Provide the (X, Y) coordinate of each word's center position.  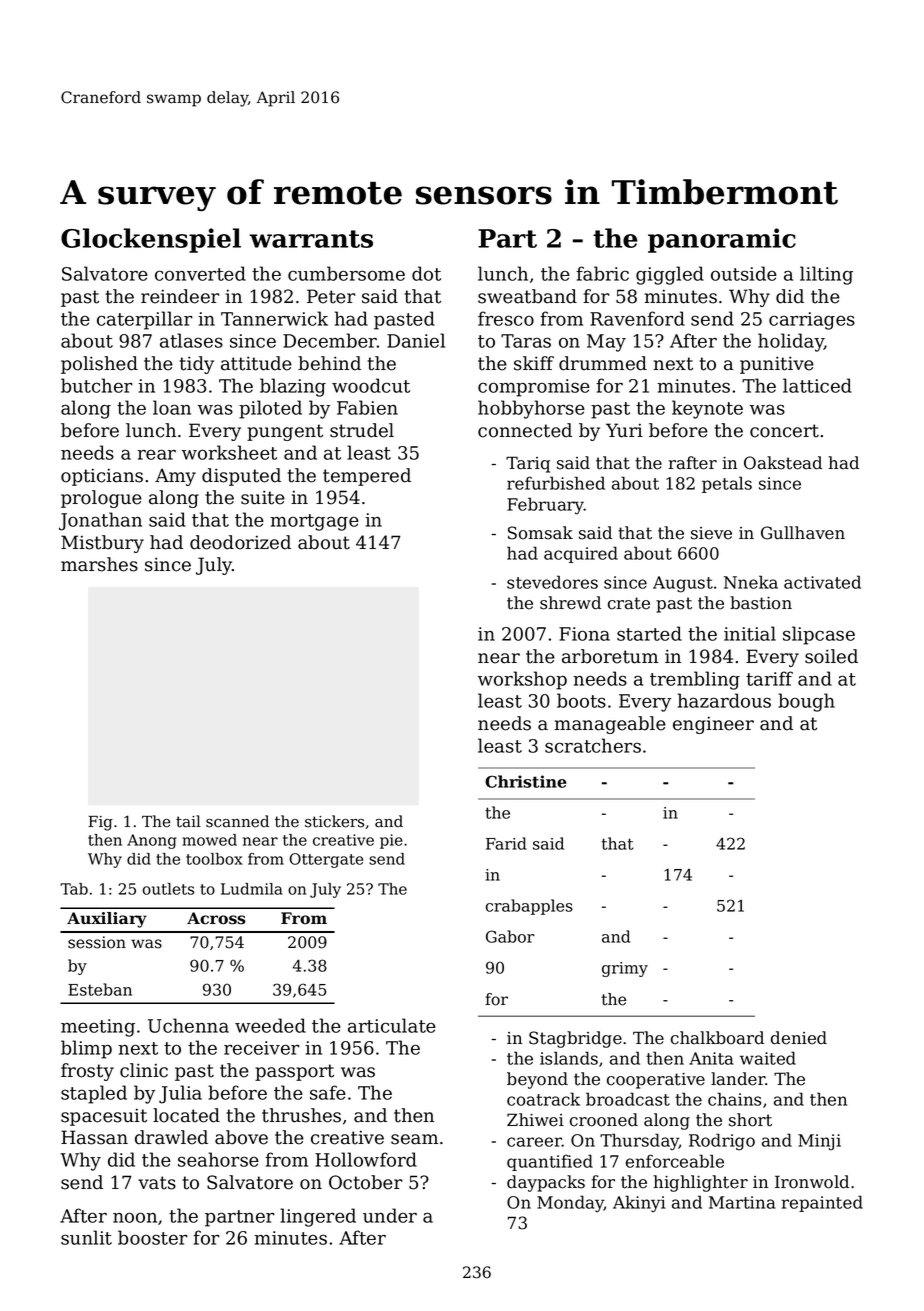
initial (750, 633)
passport (294, 1072)
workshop (522, 680)
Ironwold (812, 1182)
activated (822, 582)
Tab (74, 889)
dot (426, 273)
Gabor (510, 936)
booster (152, 1237)
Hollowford (366, 1159)
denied (799, 1038)
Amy (175, 477)
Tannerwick (274, 318)
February (545, 506)
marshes (99, 564)
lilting (826, 275)
